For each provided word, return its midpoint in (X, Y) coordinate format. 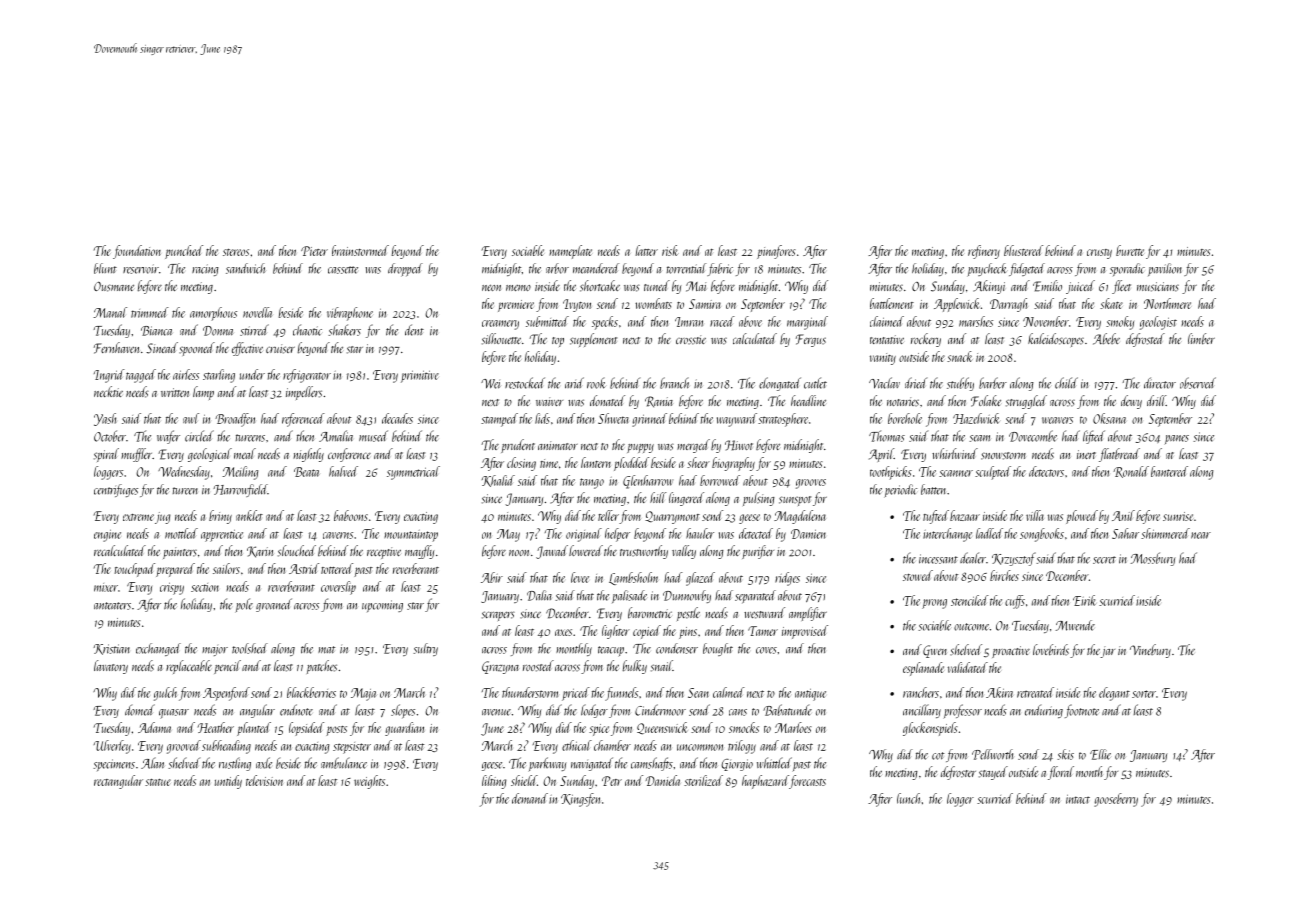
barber (993, 383)
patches (322, 667)
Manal (110, 312)
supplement (593, 340)
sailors (226, 568)
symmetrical (413, 473)
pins (688, 633)
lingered (686, 499)
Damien (808, 534)
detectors (1046, 471)
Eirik (1084, 600)
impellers (304, 393)
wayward (737, 420)
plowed (1082, 517)
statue (158, 782)
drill (1156, 400)
